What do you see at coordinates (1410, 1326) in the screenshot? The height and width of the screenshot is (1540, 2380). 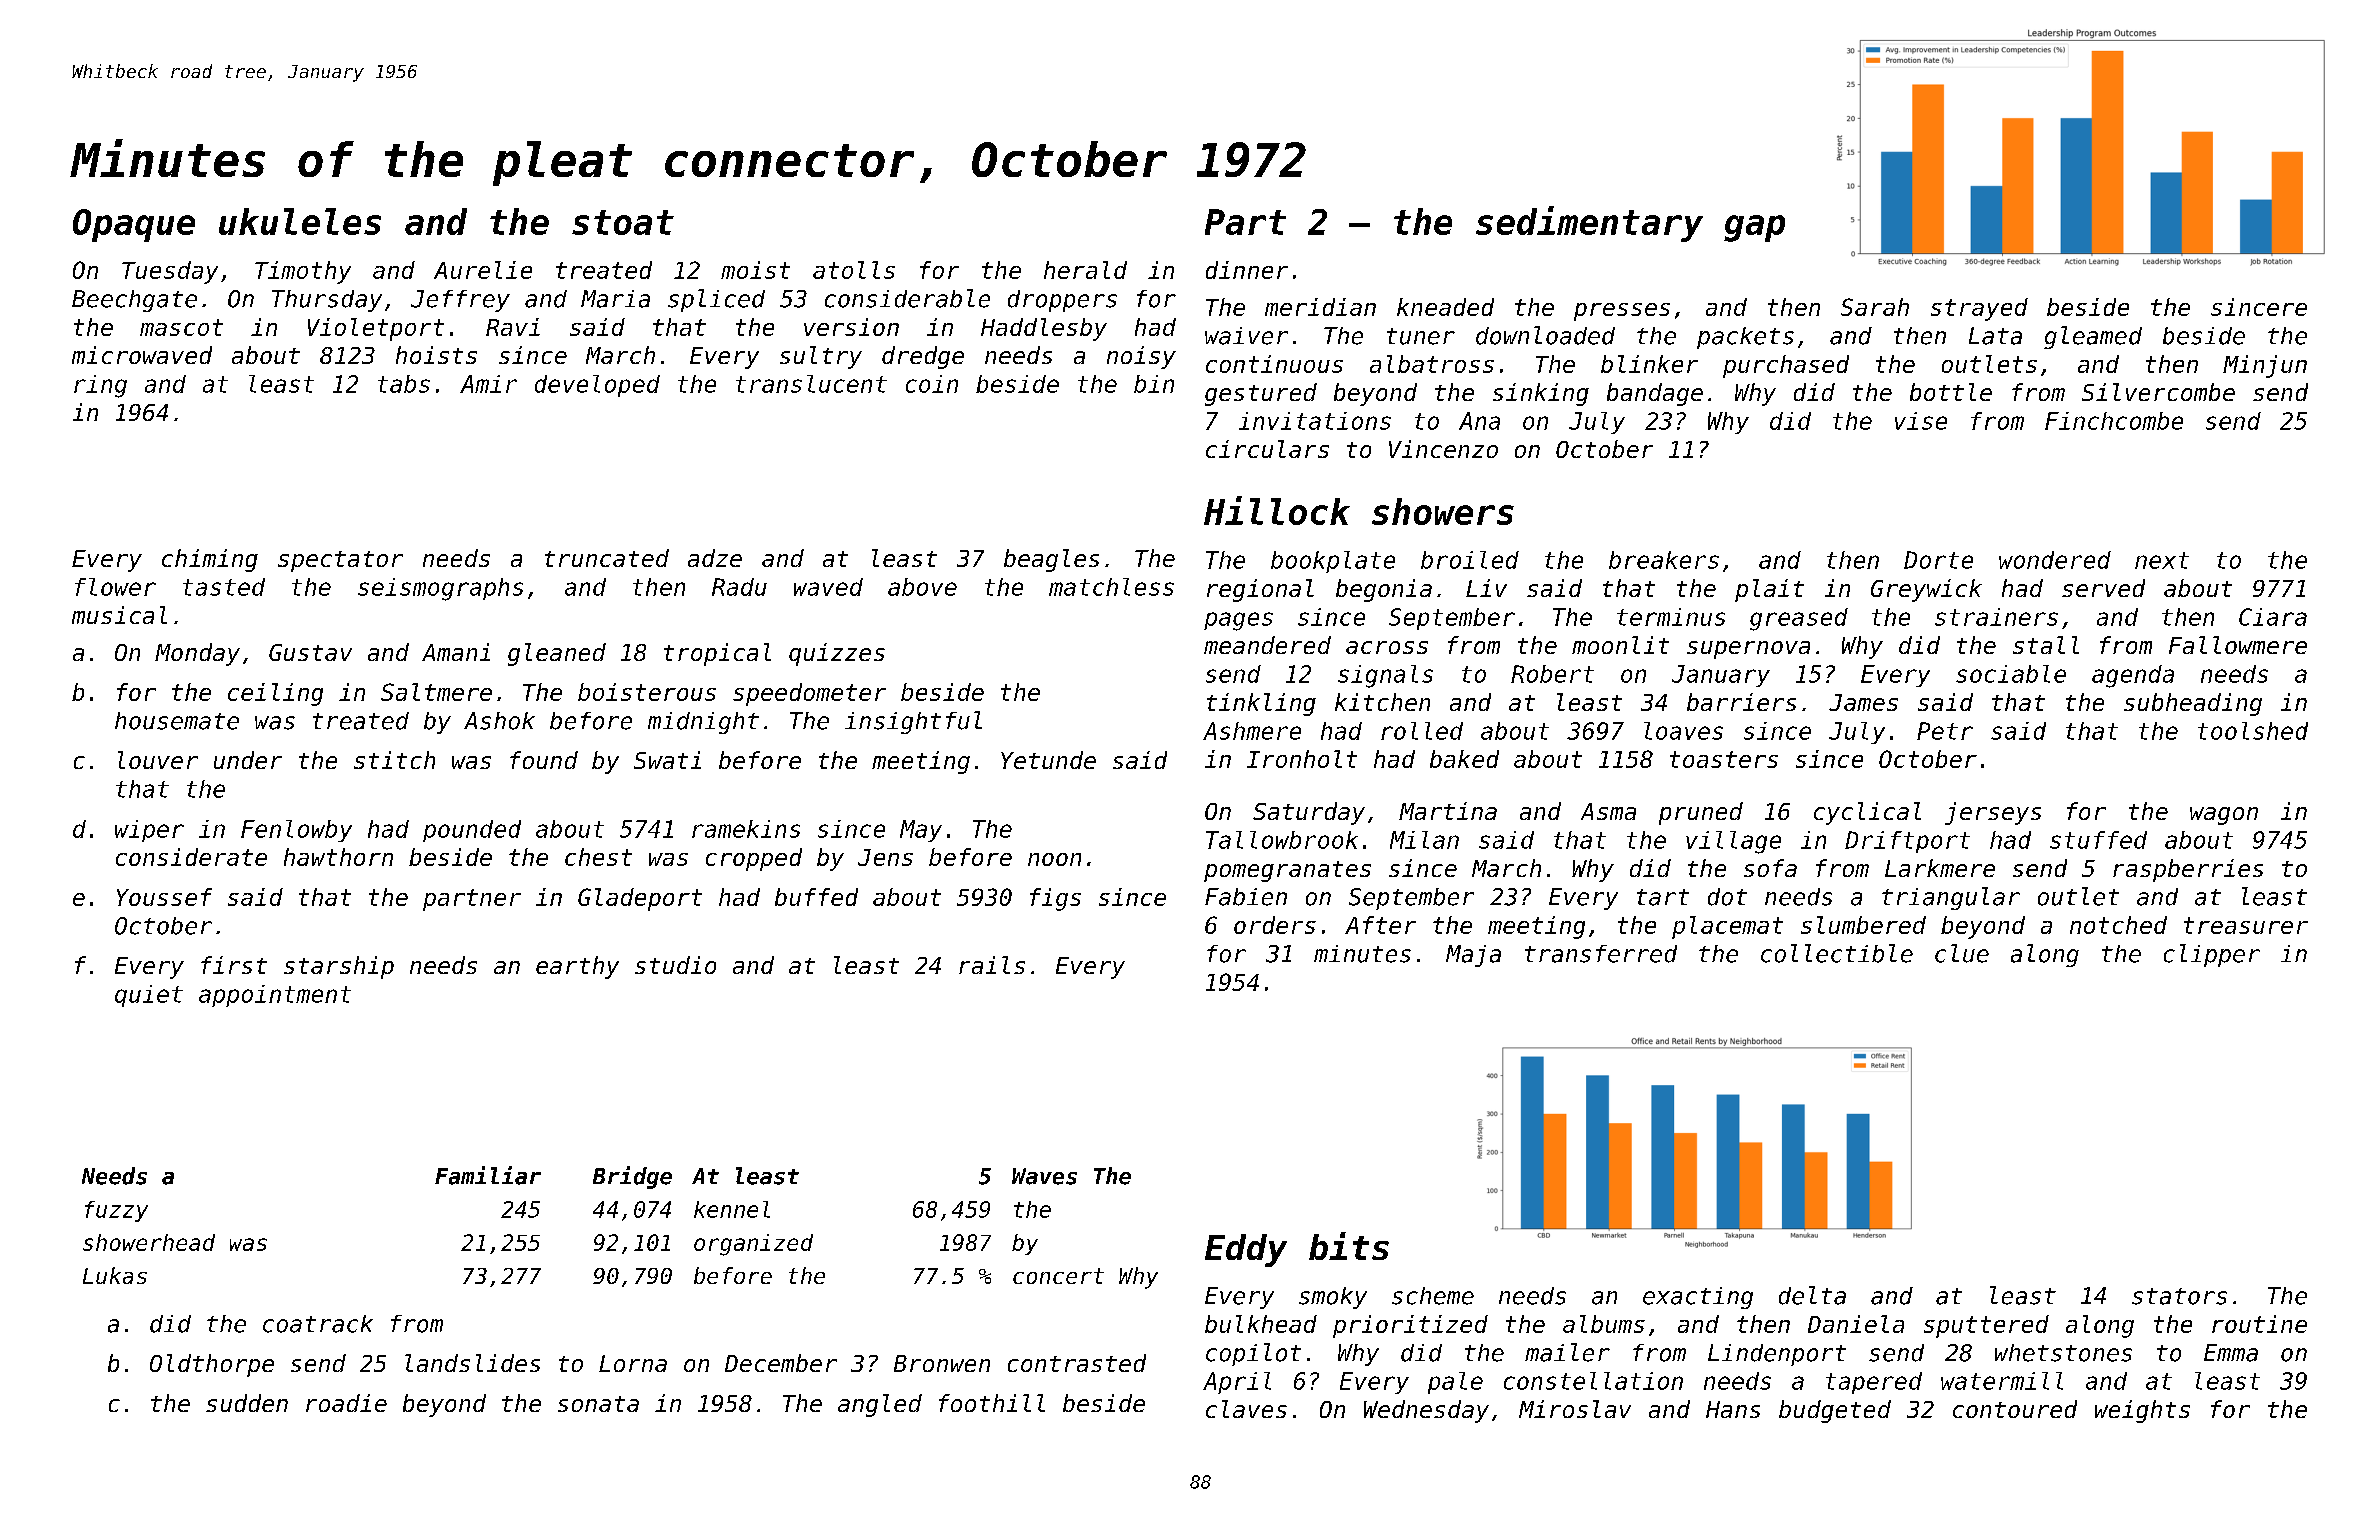 I see `prioritized` at bounding box center [1410, 1326].
